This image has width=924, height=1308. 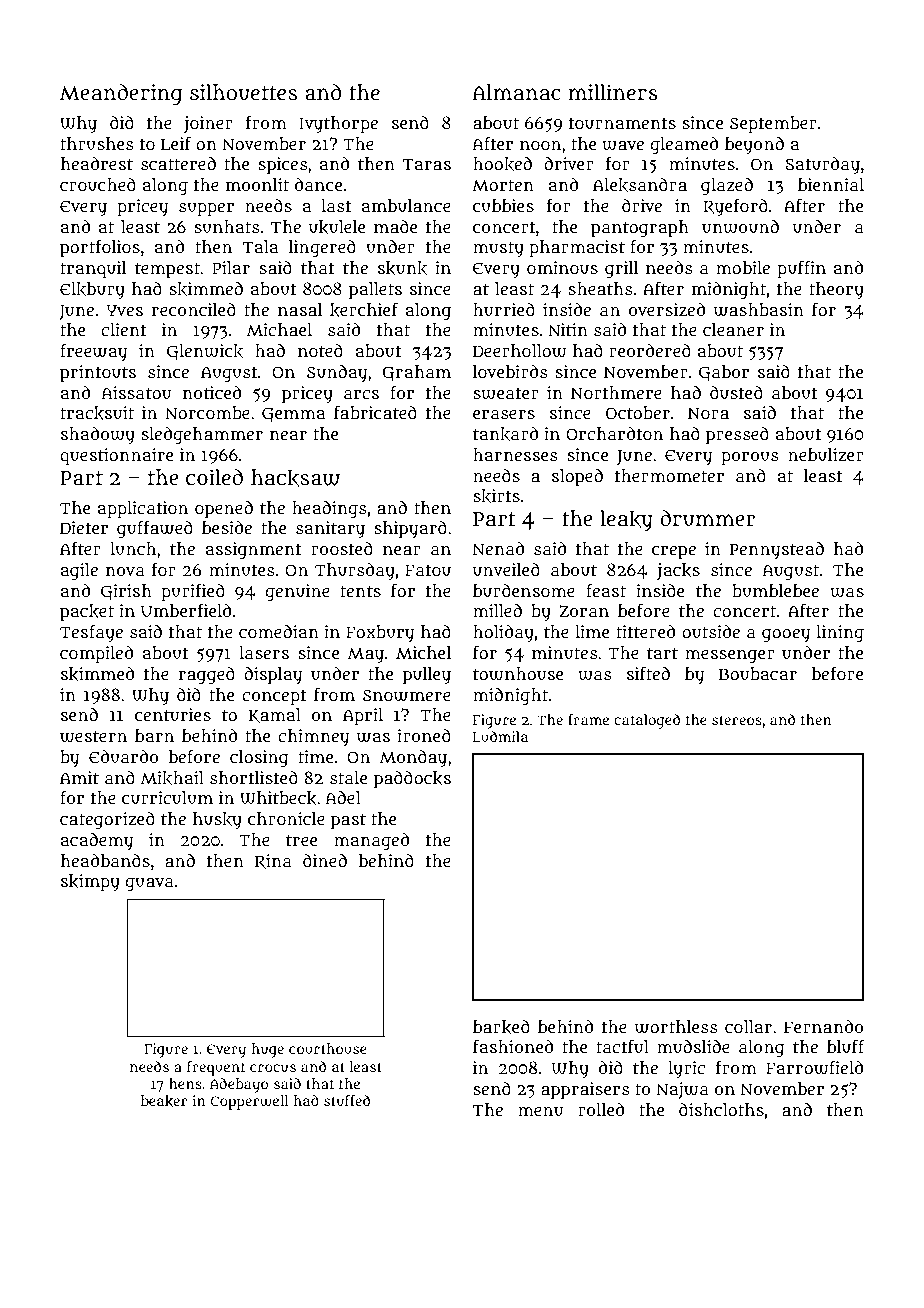 What do you see at coordinates (500, 736) in the image?
I see `Ludmila` at bounding box center [500, 736].
